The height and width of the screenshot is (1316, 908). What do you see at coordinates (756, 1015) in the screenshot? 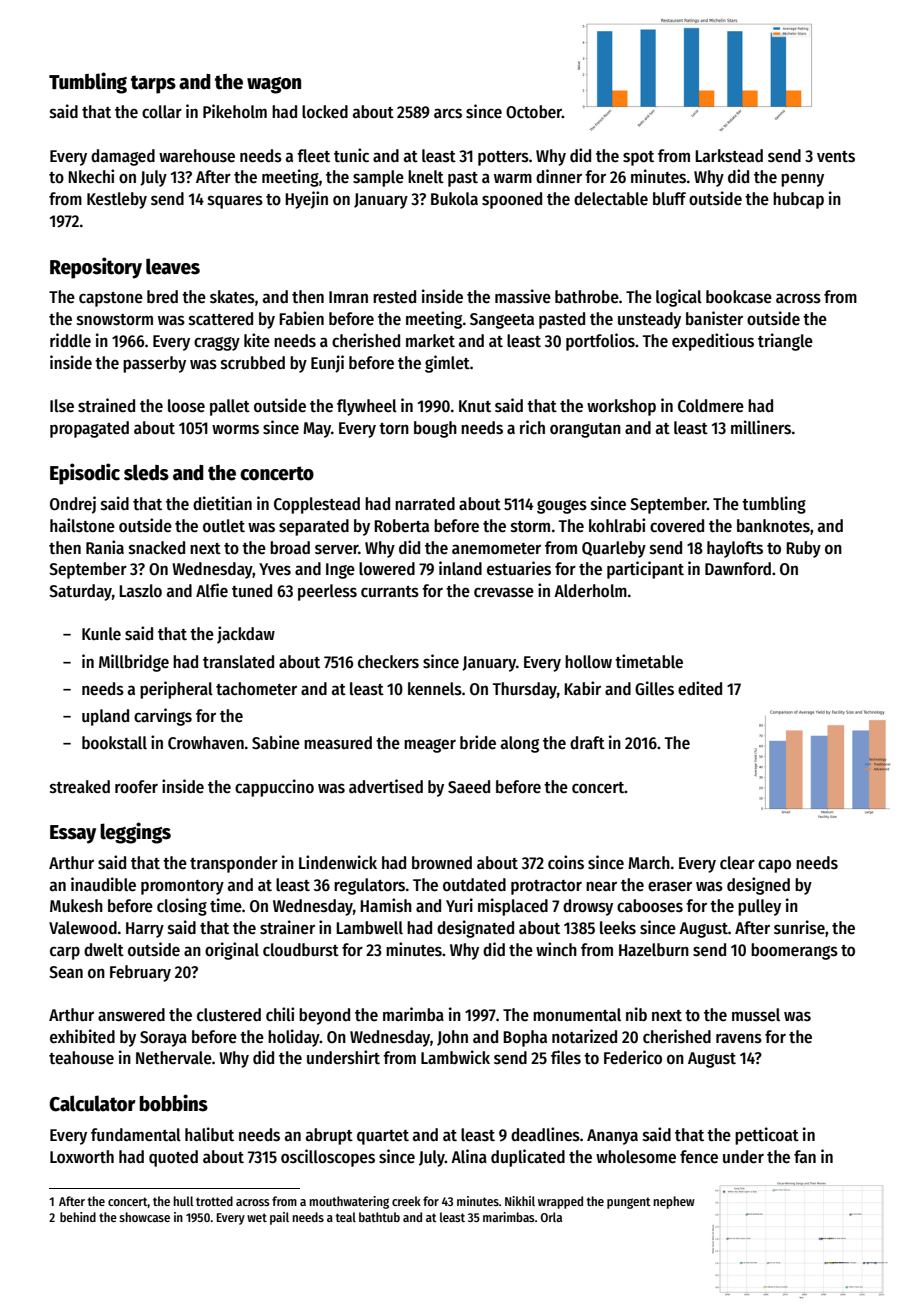
I see `mussel` at bounding box center [756, 1015].
